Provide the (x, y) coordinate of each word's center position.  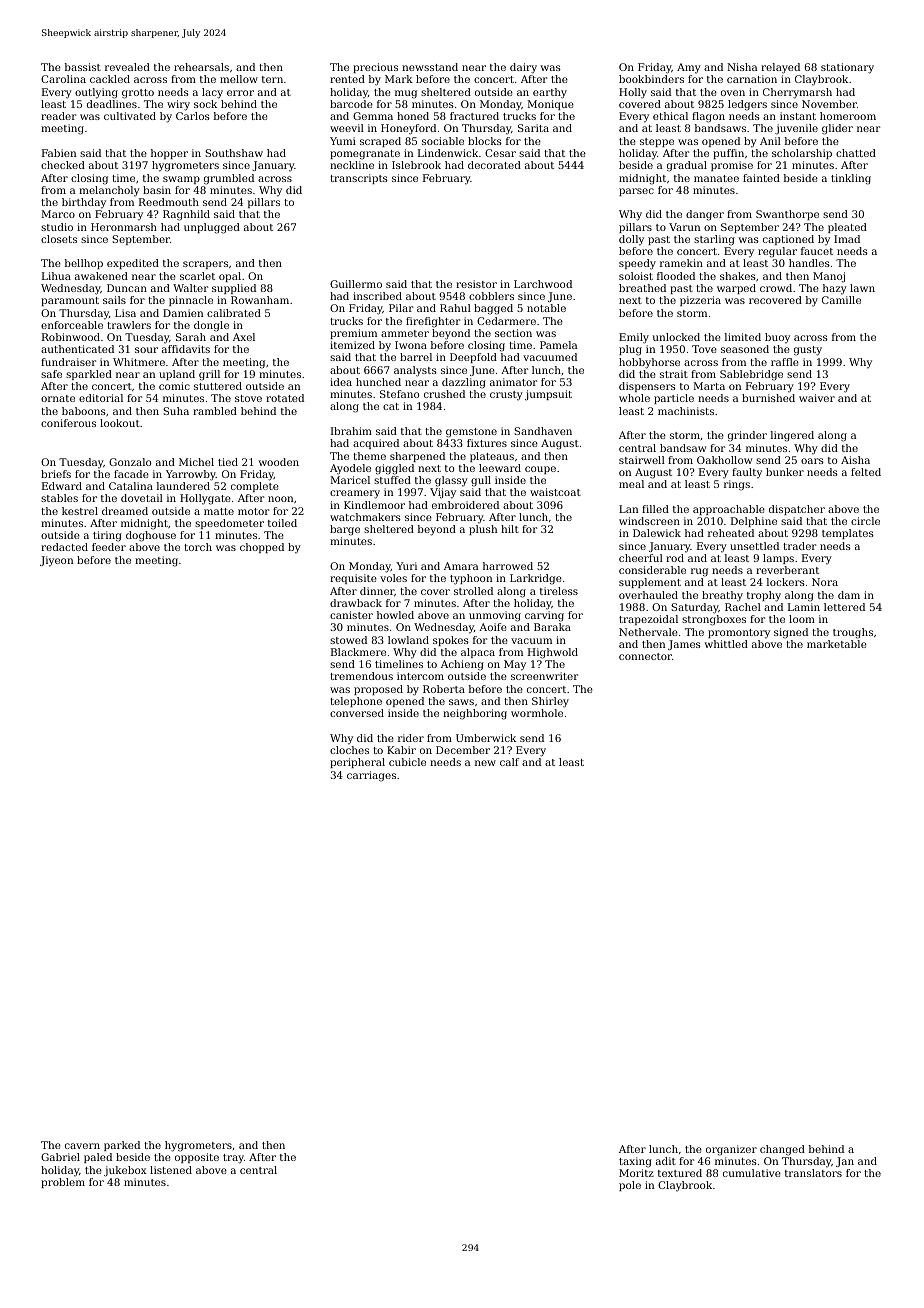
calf (509, 762)
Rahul (455, 308)
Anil (770, 141)
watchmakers (365, 517)
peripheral (357, 763)
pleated (847, 228)
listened (171, 1170)
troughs (853, 633)
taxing (635, 1162)
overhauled (648, 595)
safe (51, 374)
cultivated (130, 116)
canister (351, 615)
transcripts (359, 179)
